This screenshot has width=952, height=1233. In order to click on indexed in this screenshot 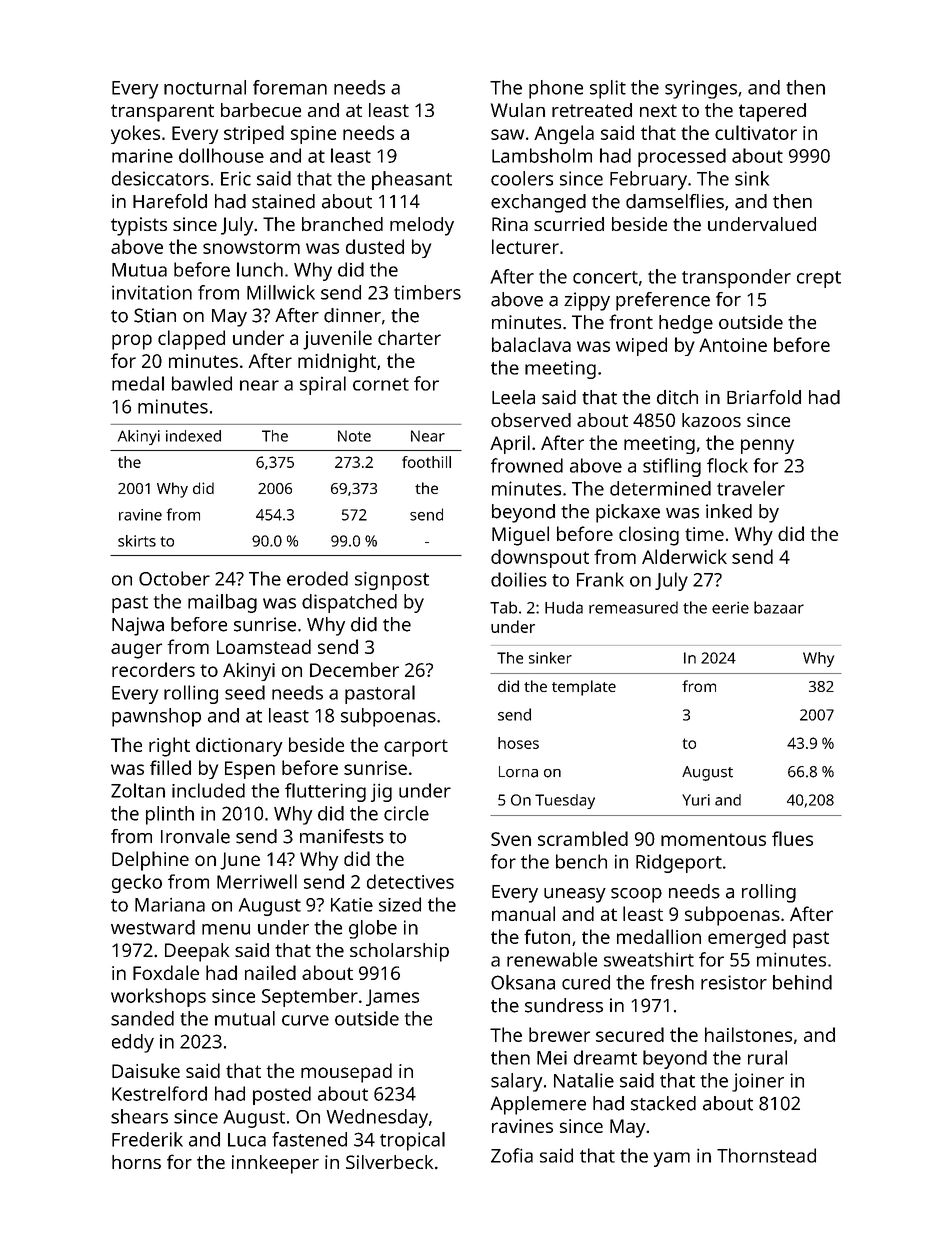, I will do `click(193, 436)`.
